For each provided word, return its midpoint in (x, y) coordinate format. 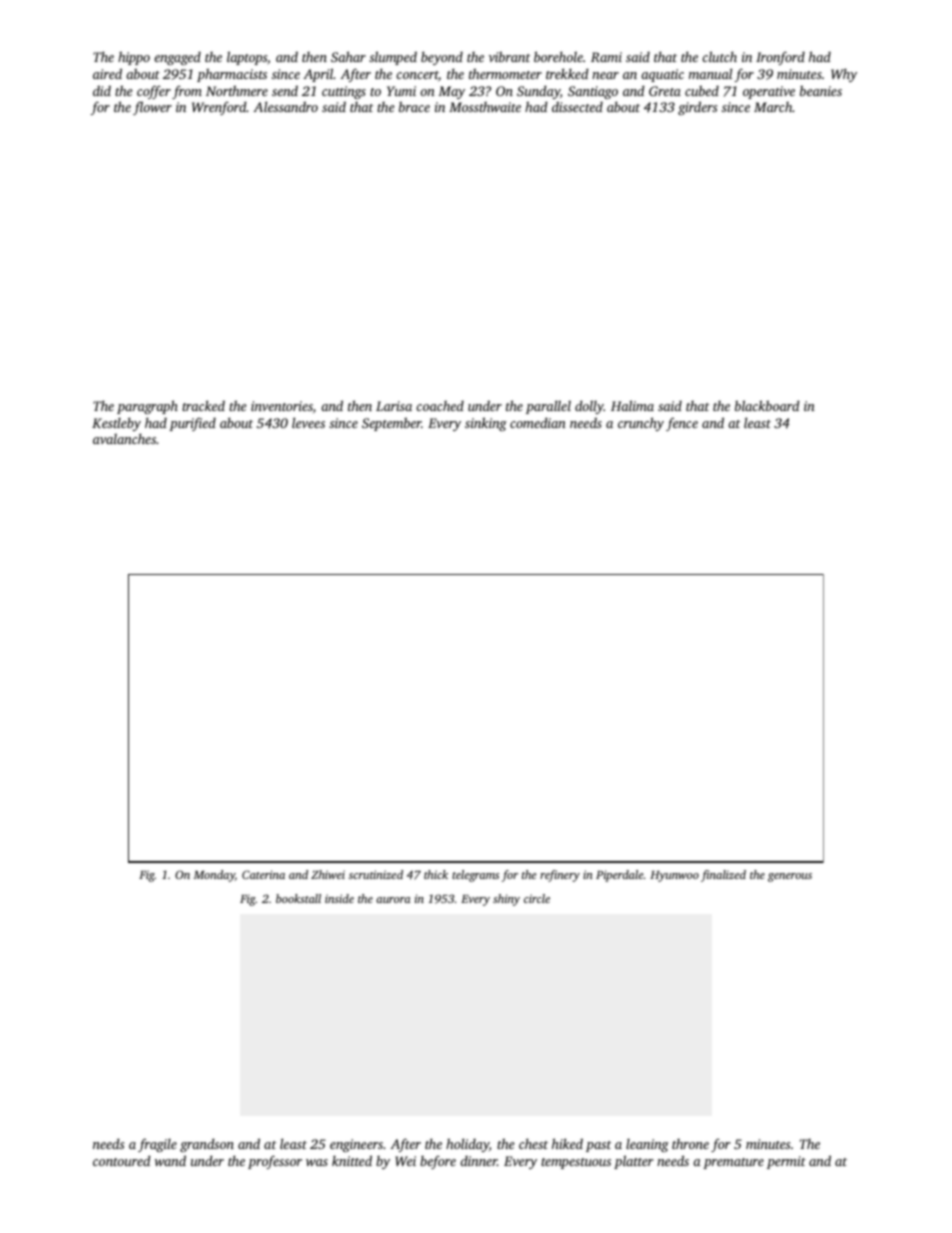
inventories (282, 406)
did (102, 90)
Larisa (394, 406)
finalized (723, 876)
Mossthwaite (485, 107)
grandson (207, 1145)
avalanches (124, 438)
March (773, 107)
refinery (560, 876)
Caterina (263, 874)
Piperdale (619, 876)
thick (436, 874)
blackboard (767, 405)
